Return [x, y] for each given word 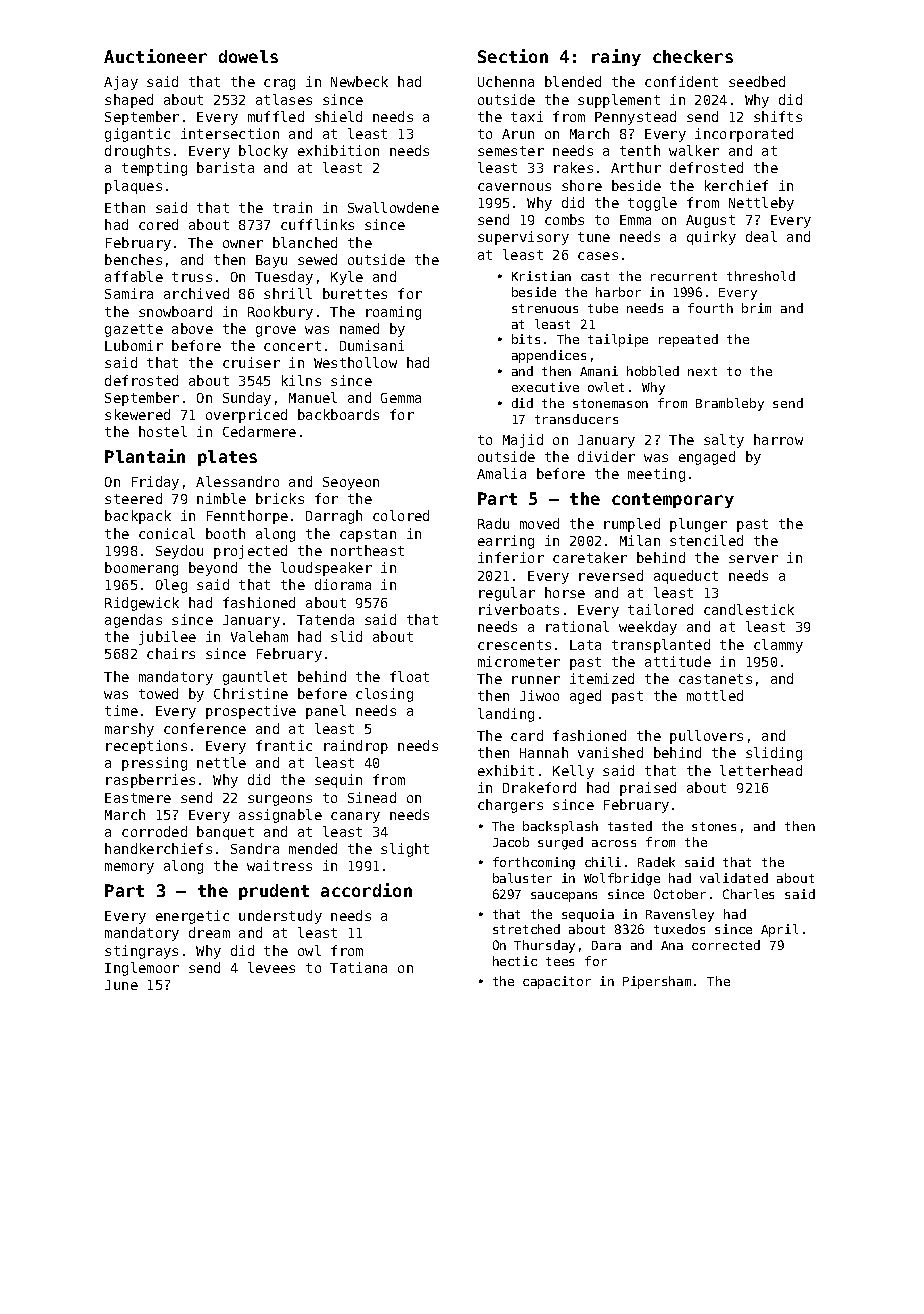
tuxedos [679, 929]
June [121, 985]
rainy [616, 57]
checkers [693, 56]
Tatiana [358, 967]
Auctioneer [155, 56]
